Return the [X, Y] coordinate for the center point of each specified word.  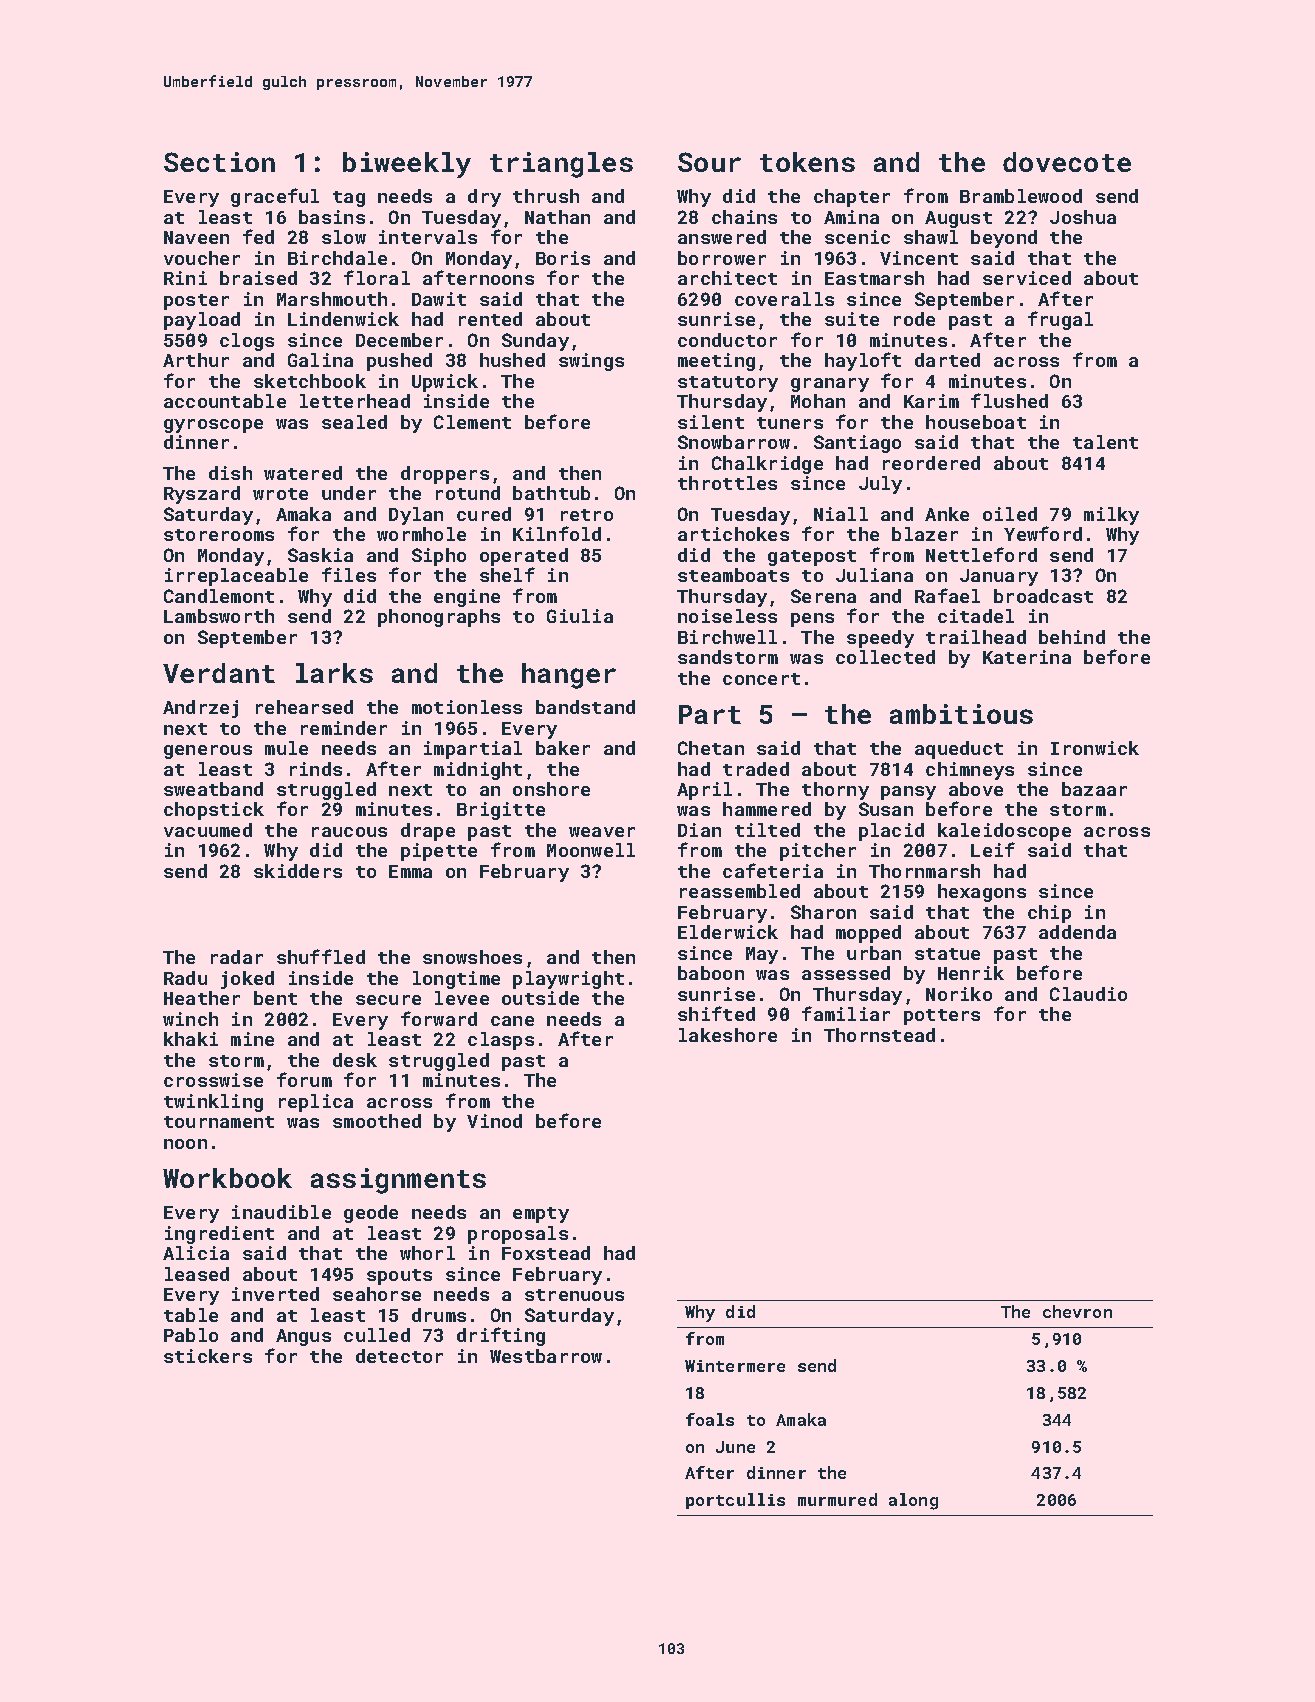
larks [334, 673]
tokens [807, 162]
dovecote [1067, 162]
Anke [947, 514]
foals [710, 1419]
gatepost [812, 558]
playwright [568, 980]
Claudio [1088, 994]
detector [399, 1356]
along [913, 1501]
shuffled [321, 956]
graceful [275, 197]
